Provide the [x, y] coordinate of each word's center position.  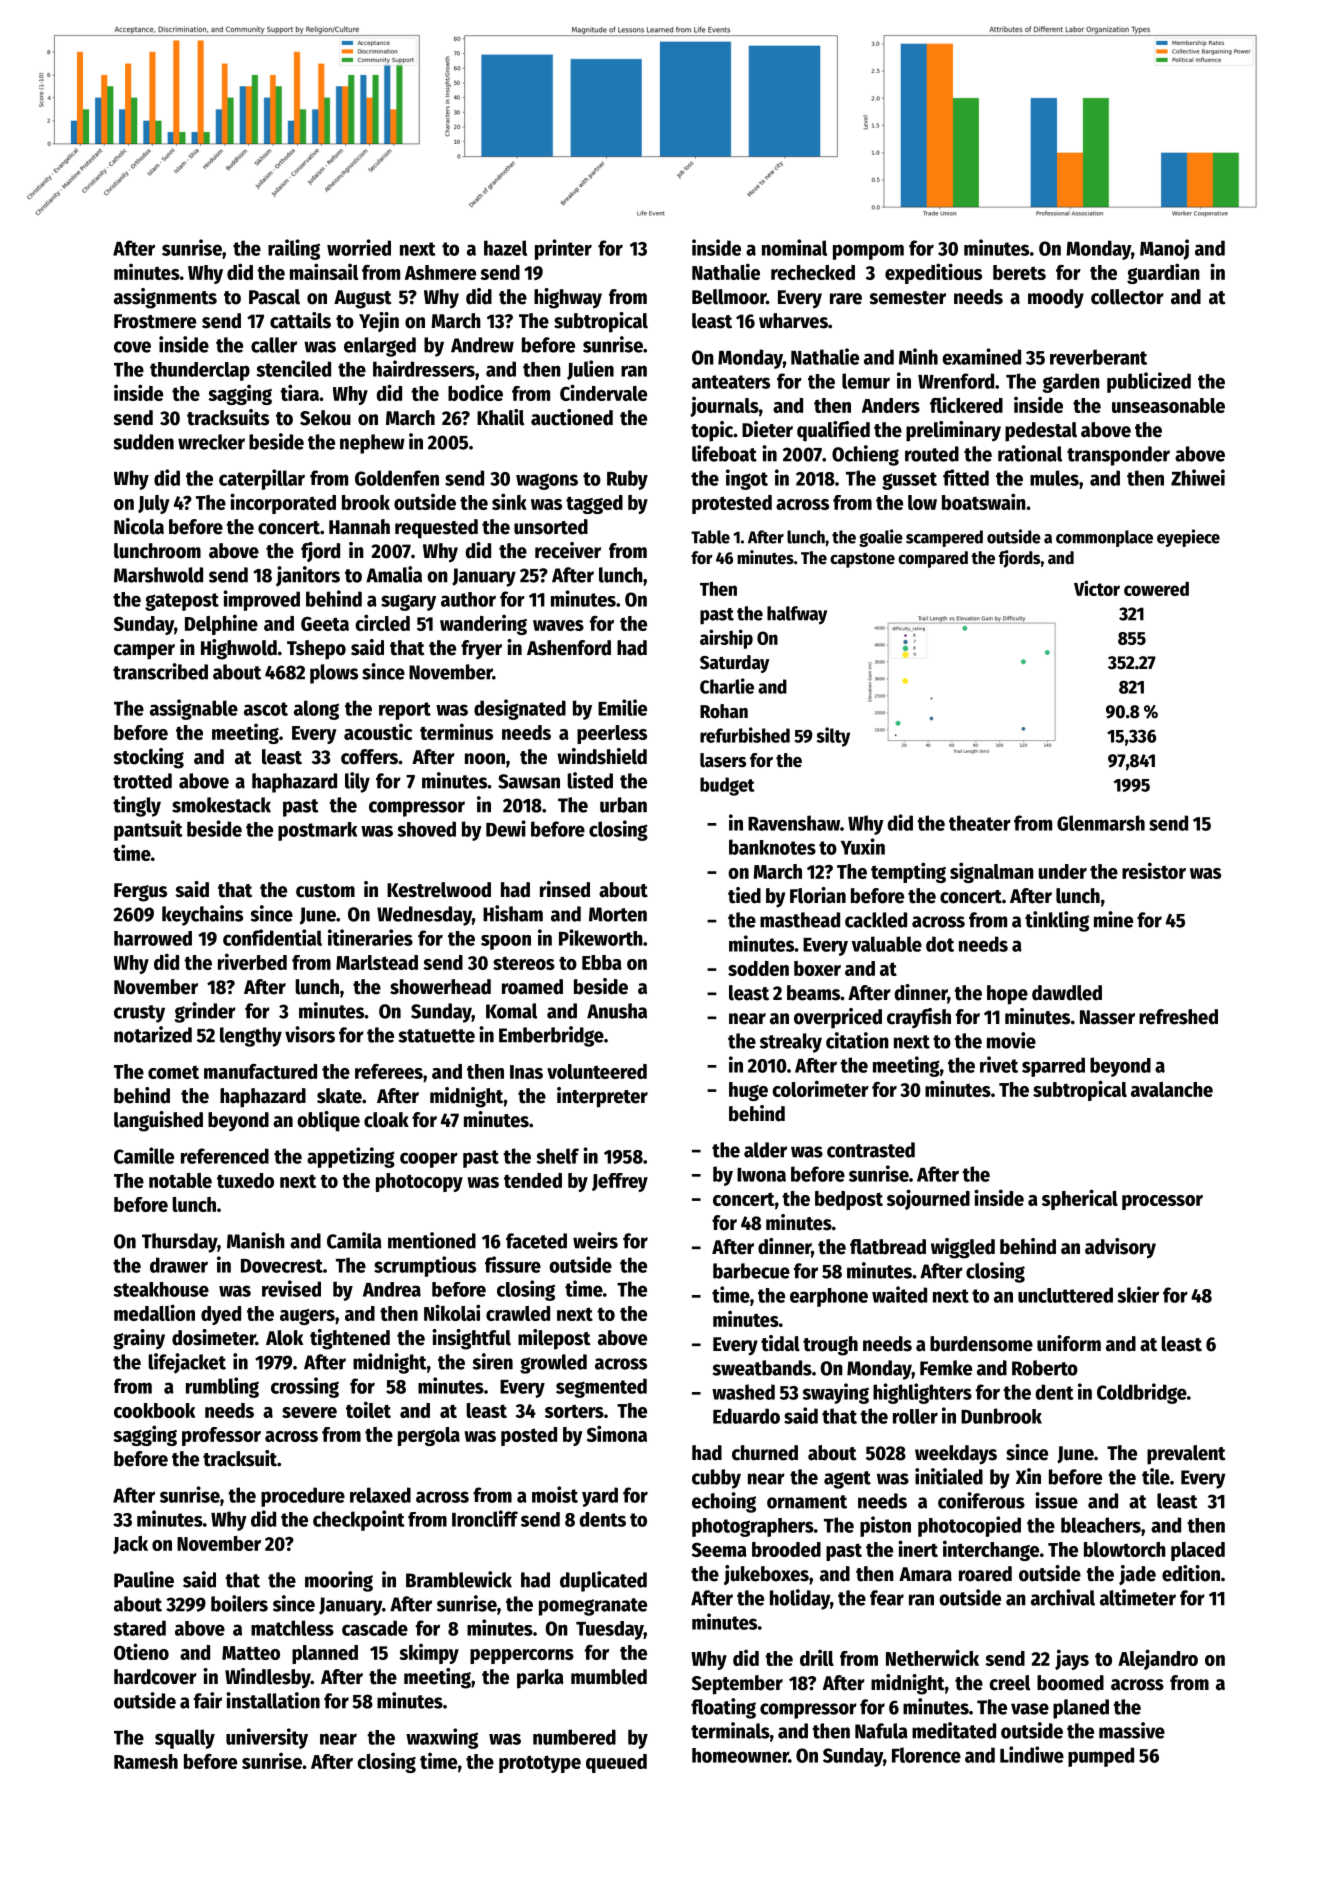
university [267, 1738]
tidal [780, 1343]
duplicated [603, 1581]
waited [899, 1294]
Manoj [1164, 249]
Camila [354, 1240]
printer [563, 249]
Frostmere [155, 321]
